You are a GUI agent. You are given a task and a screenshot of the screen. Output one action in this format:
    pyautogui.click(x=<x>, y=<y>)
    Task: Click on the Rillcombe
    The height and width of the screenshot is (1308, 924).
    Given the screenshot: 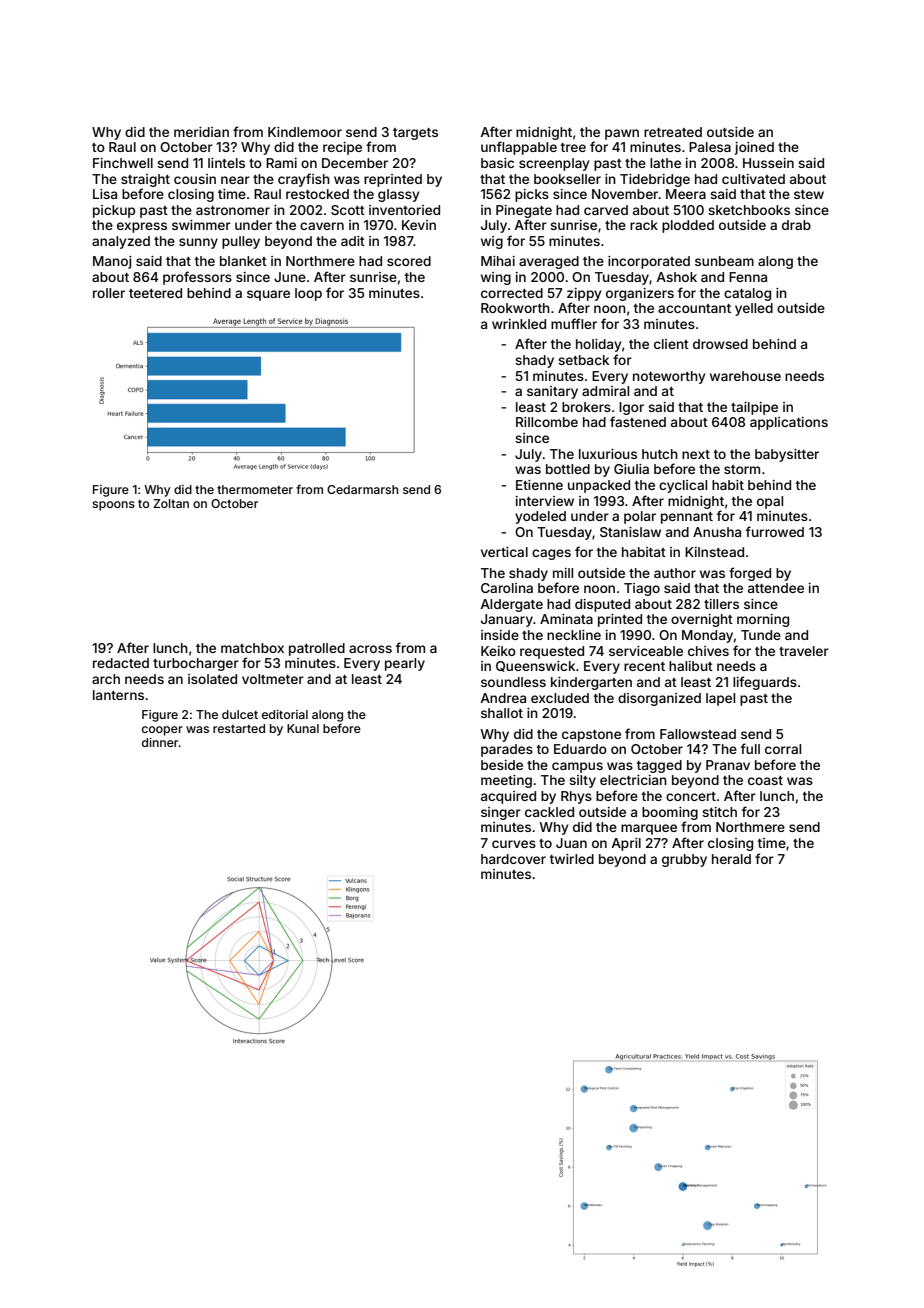 What is the action you would take?
    pyautogui.click(x=547, y=422)
